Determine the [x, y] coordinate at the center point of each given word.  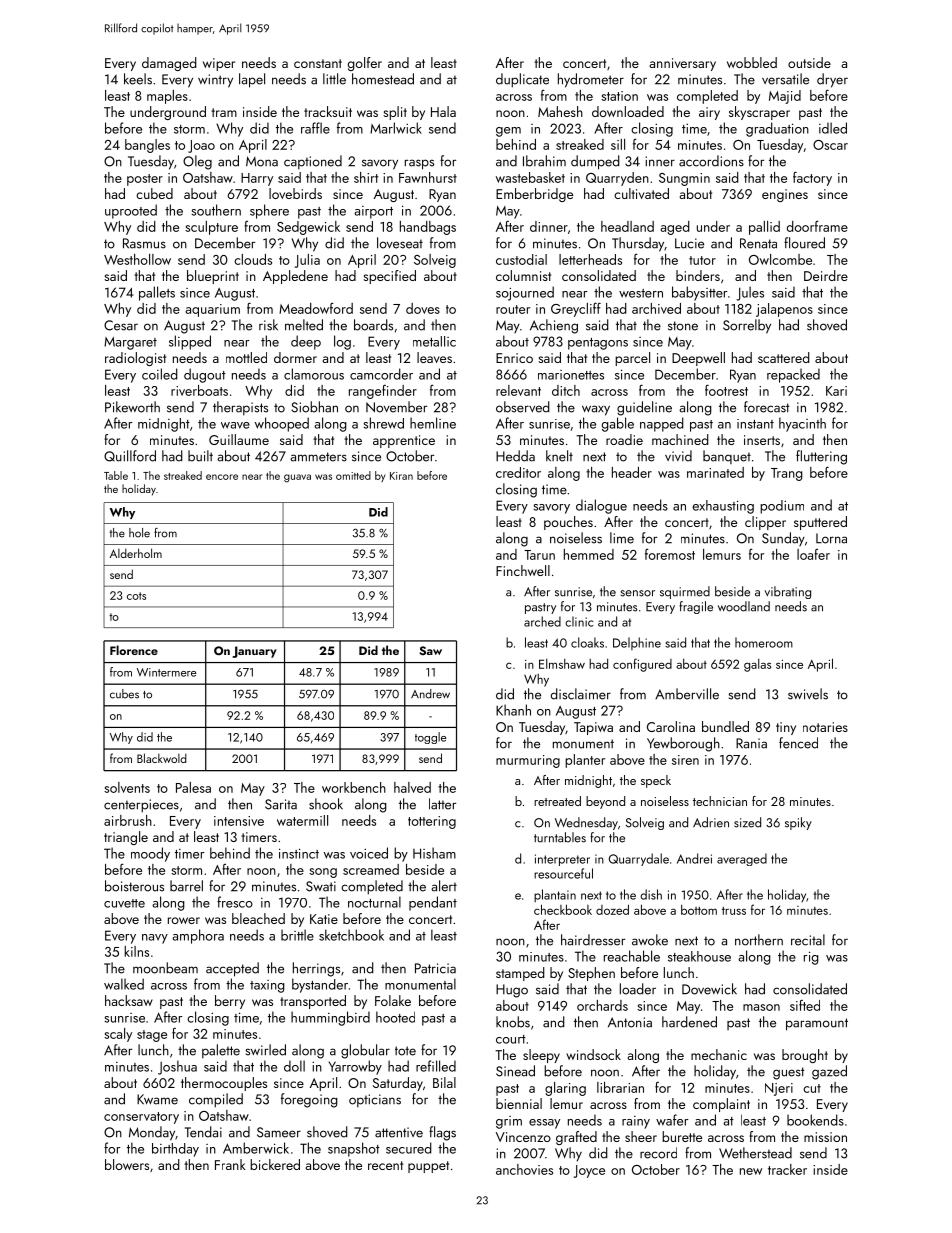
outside [809, 62]
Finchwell [523, 570]
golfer [365, 64]
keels [138, 79]
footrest [726, 390]
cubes [124, 694]
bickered [275, 1164]
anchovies [524, 1169]
